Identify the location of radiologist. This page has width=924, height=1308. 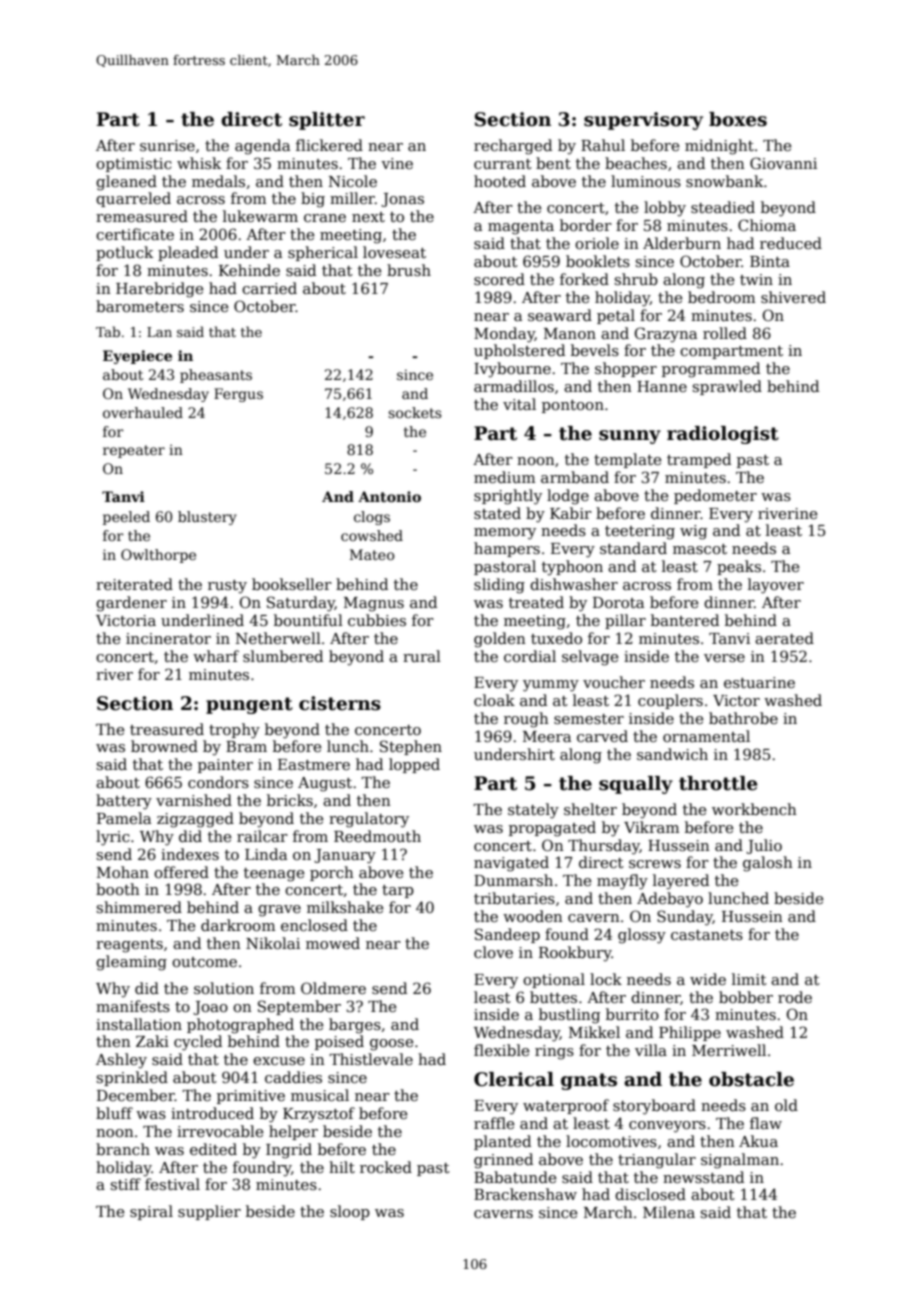
(723, 435).
